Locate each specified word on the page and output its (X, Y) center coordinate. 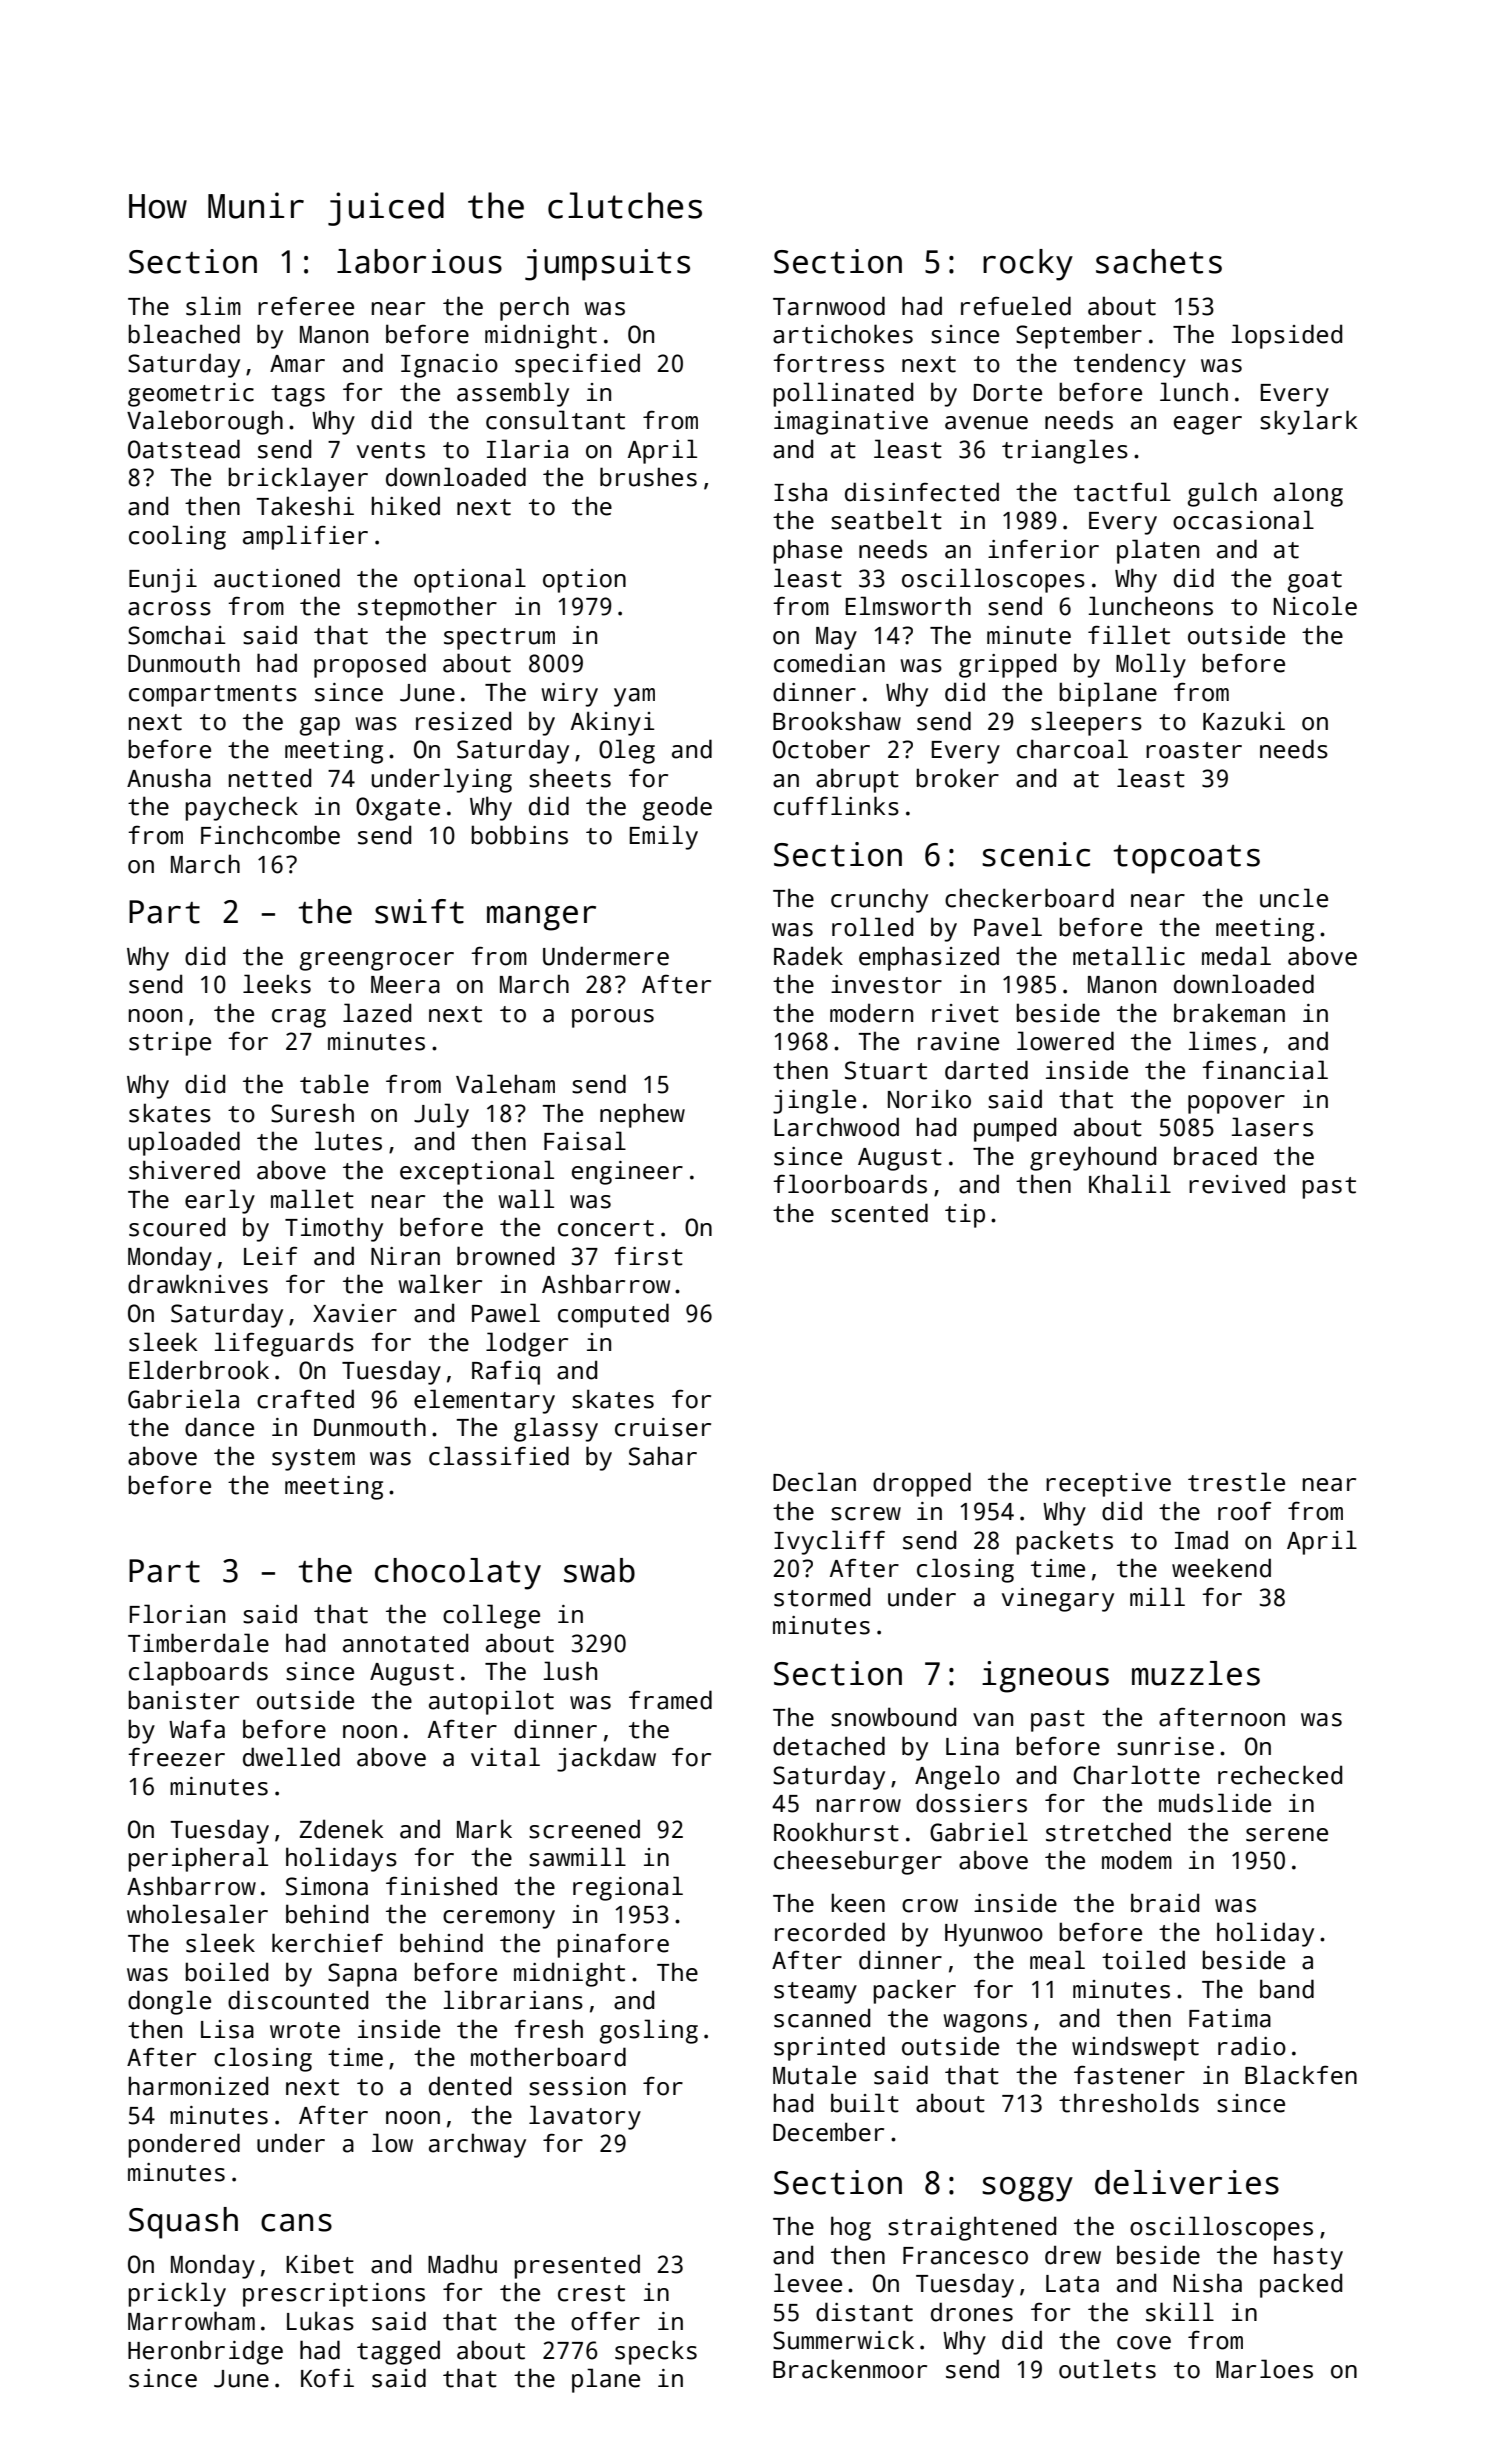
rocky (1028, 265)
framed (670, 1700)
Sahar (663, 1456)
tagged (398, 2352)
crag (299, 1018)
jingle (814, 1101)
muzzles (1196, 1673)
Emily (664, 837)
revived (1237, 1184)
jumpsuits (607, 265)
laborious (419, 261)
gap (320, 726)
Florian (177, 1614)
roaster (1194, 750)
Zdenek (341, 1829)
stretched (1108, 1832)
